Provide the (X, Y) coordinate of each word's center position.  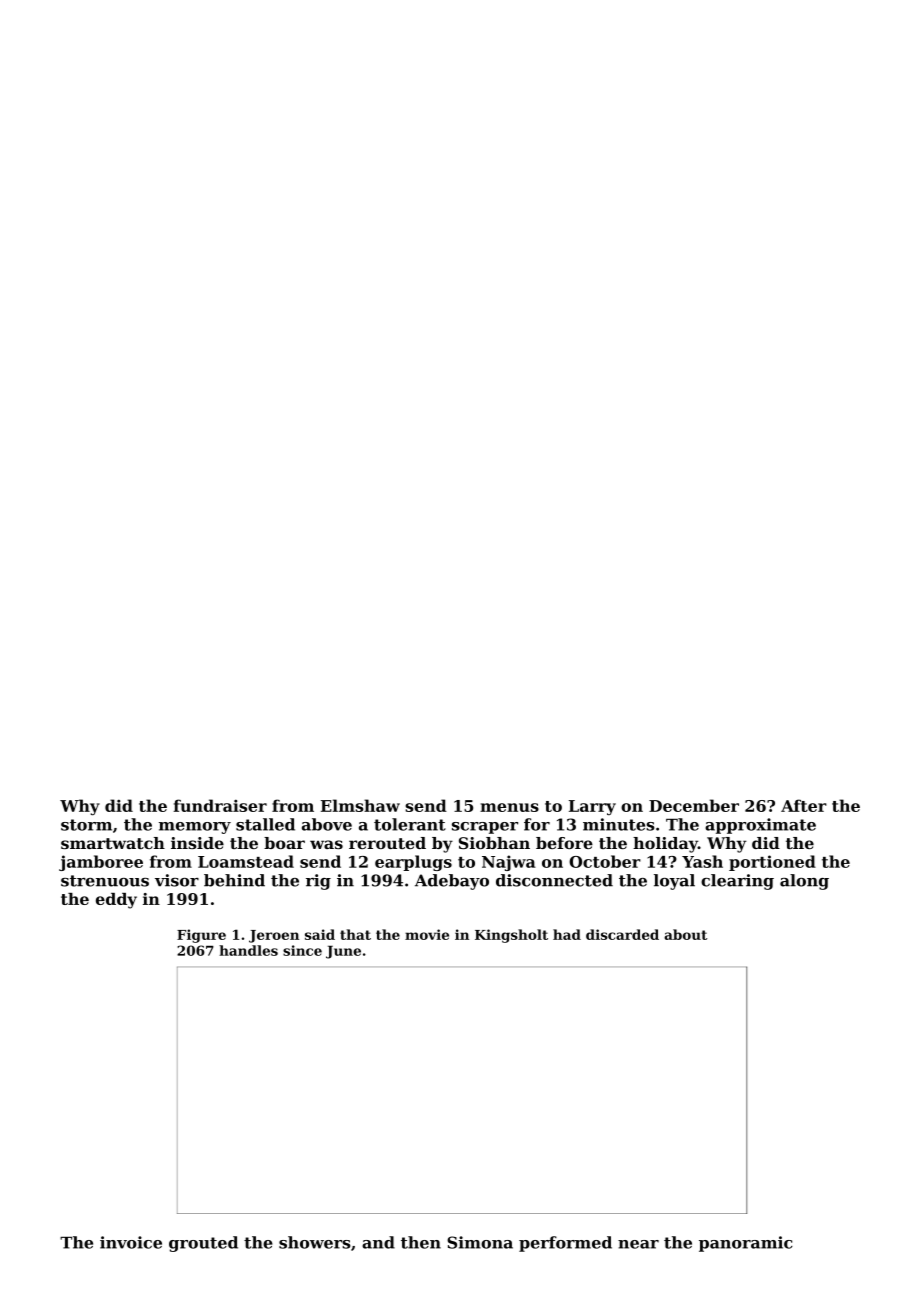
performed (565, 1244)
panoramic (746, 1244)
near (638, 1244)
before (564, 843)
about (685, 934)
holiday (665, 845)
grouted (203, 1244)
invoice (131, 1242)
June (343, 952)
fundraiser (220, 805)
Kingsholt (511, 936)
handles (248, 950)
